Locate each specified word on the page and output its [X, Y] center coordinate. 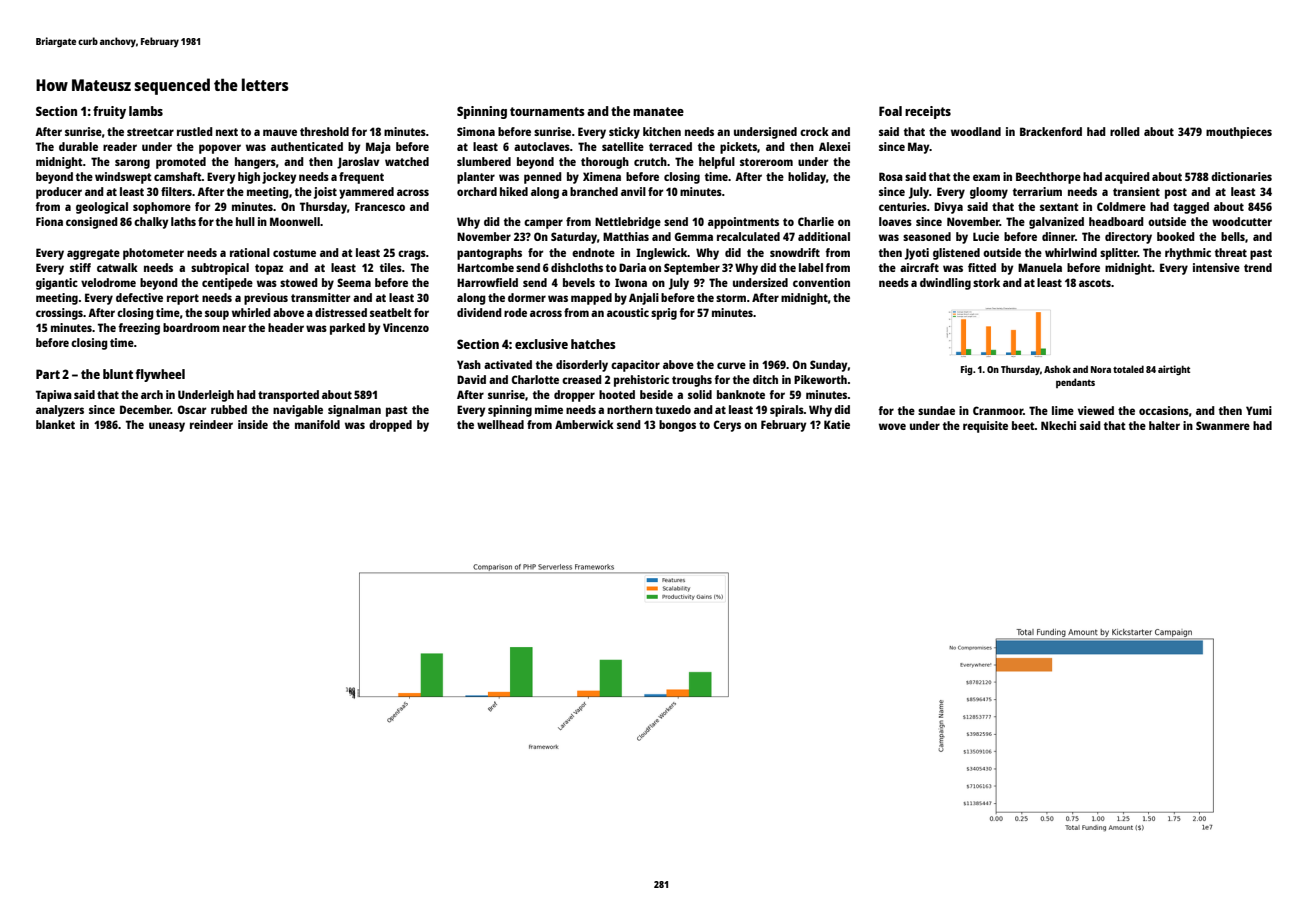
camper [543, 224]
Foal [890, 111]
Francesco [380, 206]
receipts [928, 112]
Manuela [1040, 267]
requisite [985, 427]
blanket [55, 424]
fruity [109, 112]
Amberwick [584, 424]
